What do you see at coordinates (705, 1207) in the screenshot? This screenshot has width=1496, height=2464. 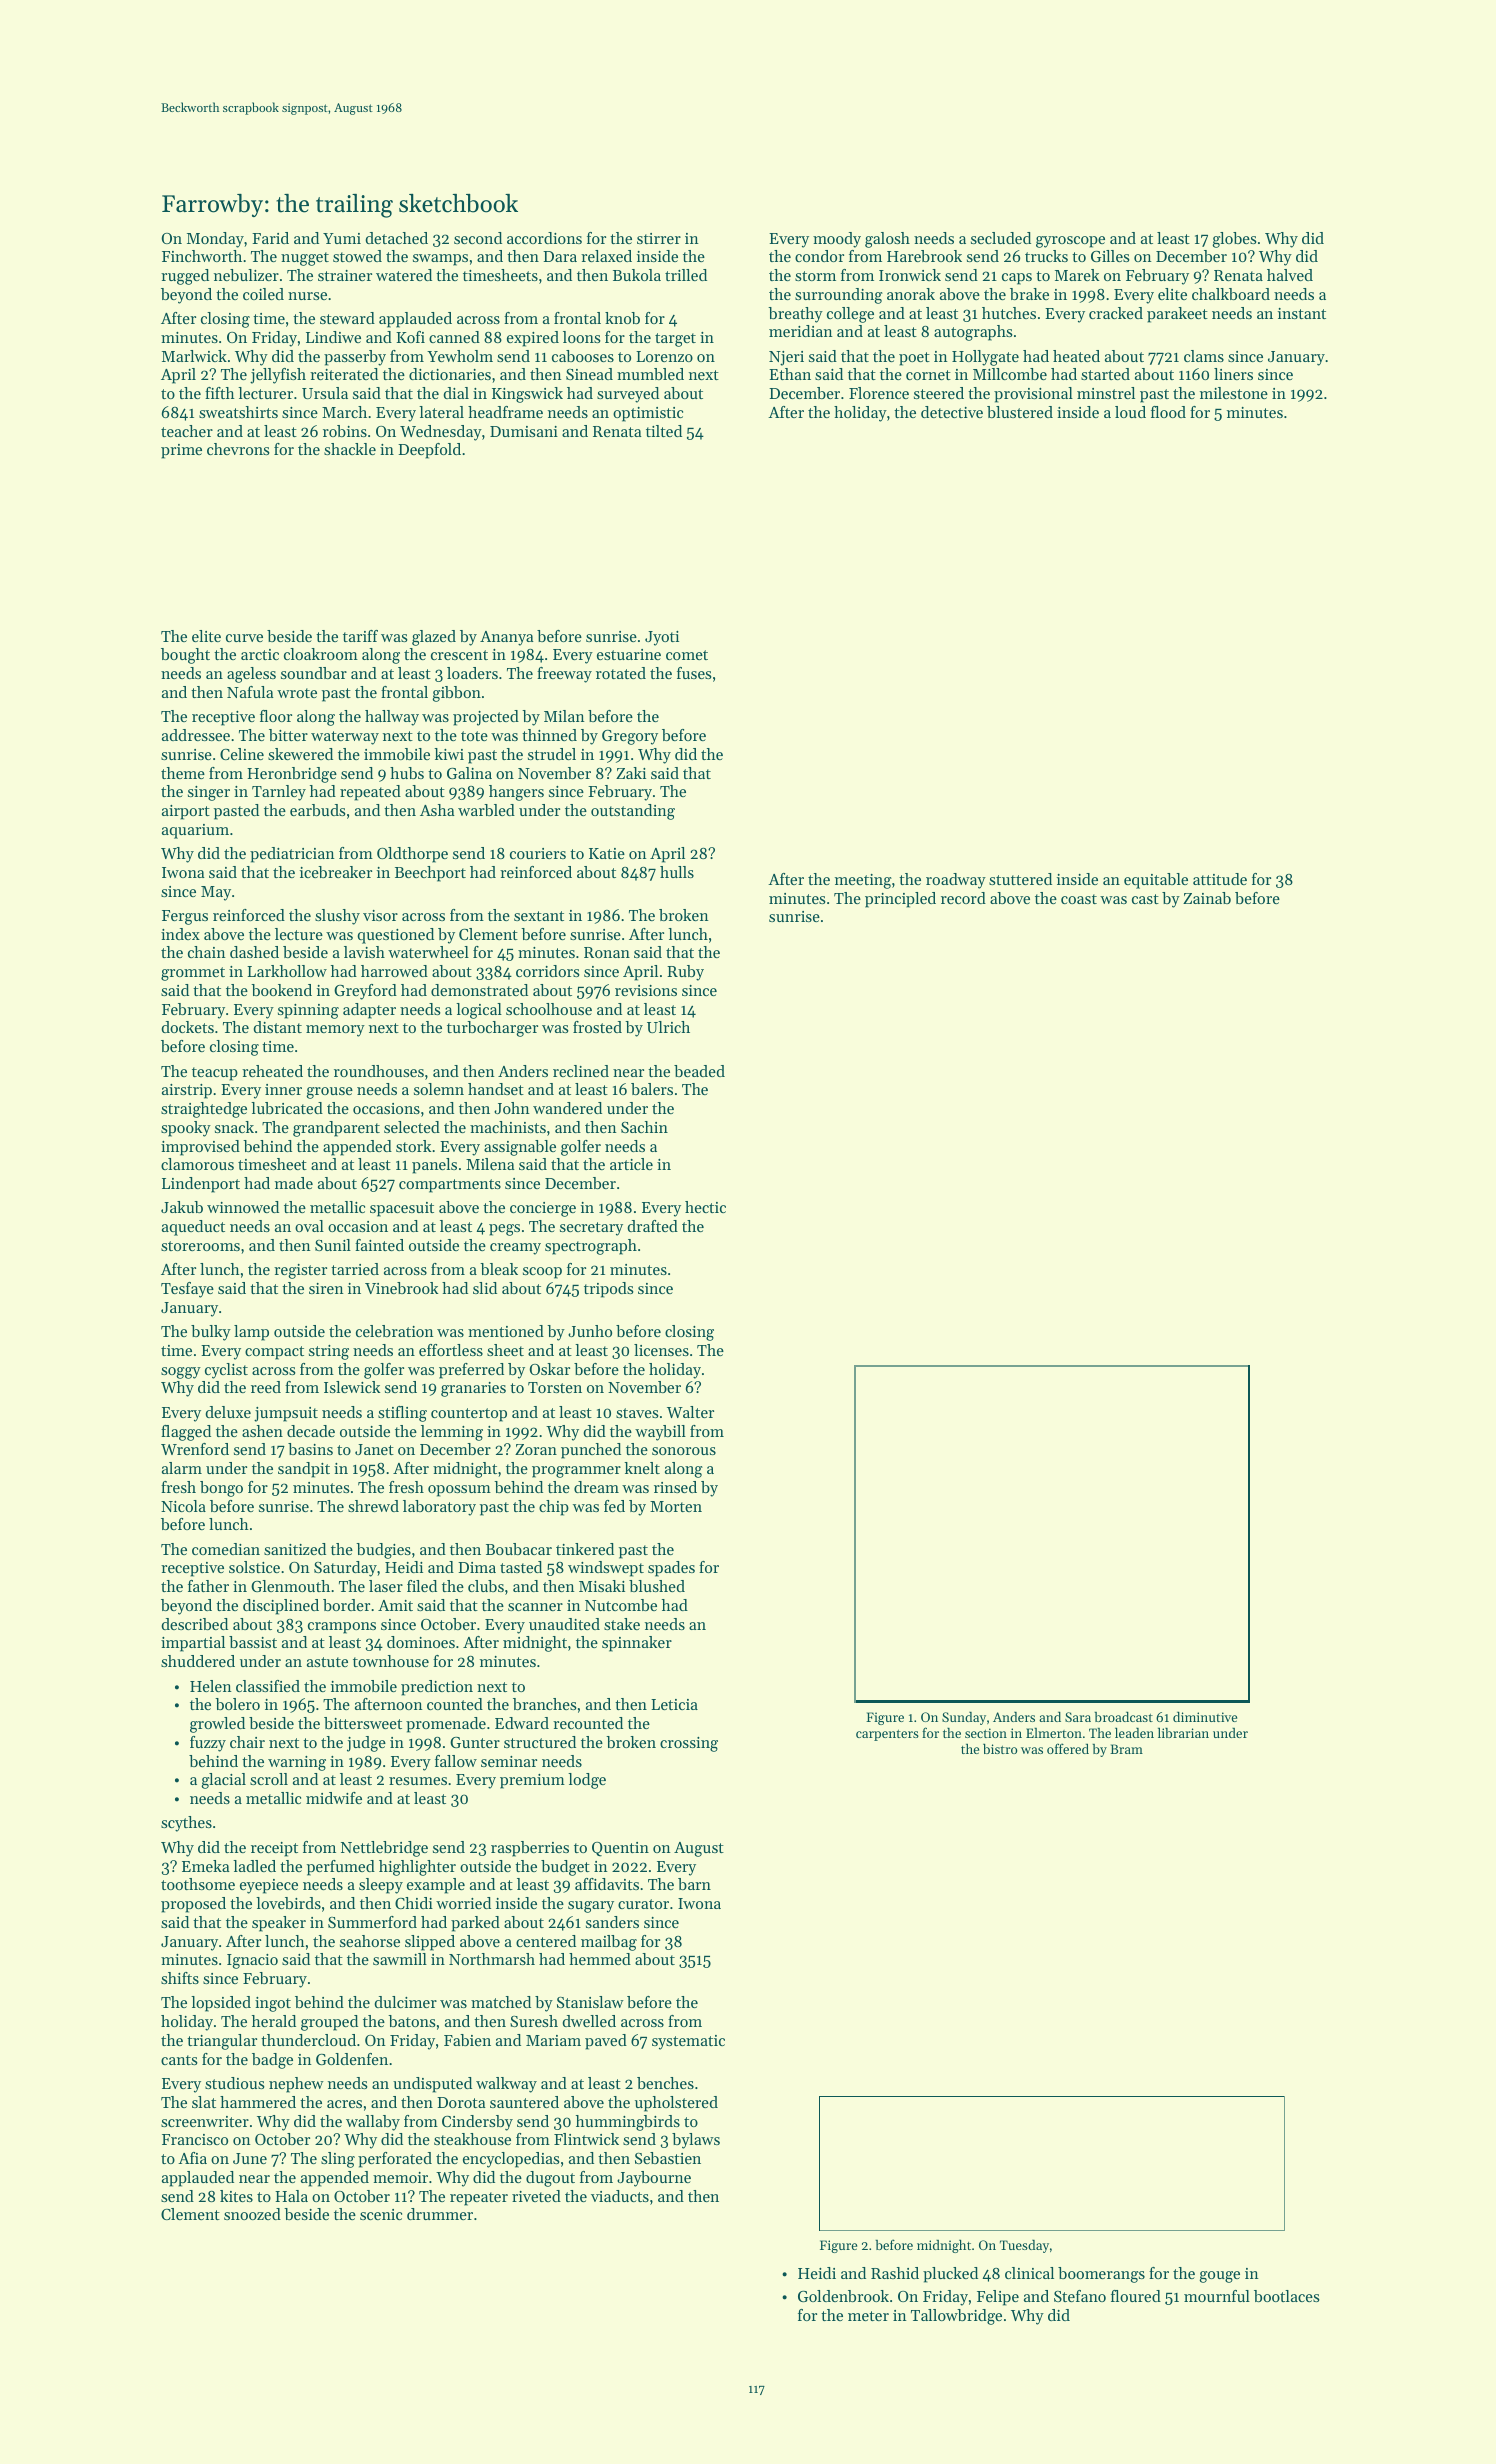 I see `hectic` at bounding box center [705, 1207].
